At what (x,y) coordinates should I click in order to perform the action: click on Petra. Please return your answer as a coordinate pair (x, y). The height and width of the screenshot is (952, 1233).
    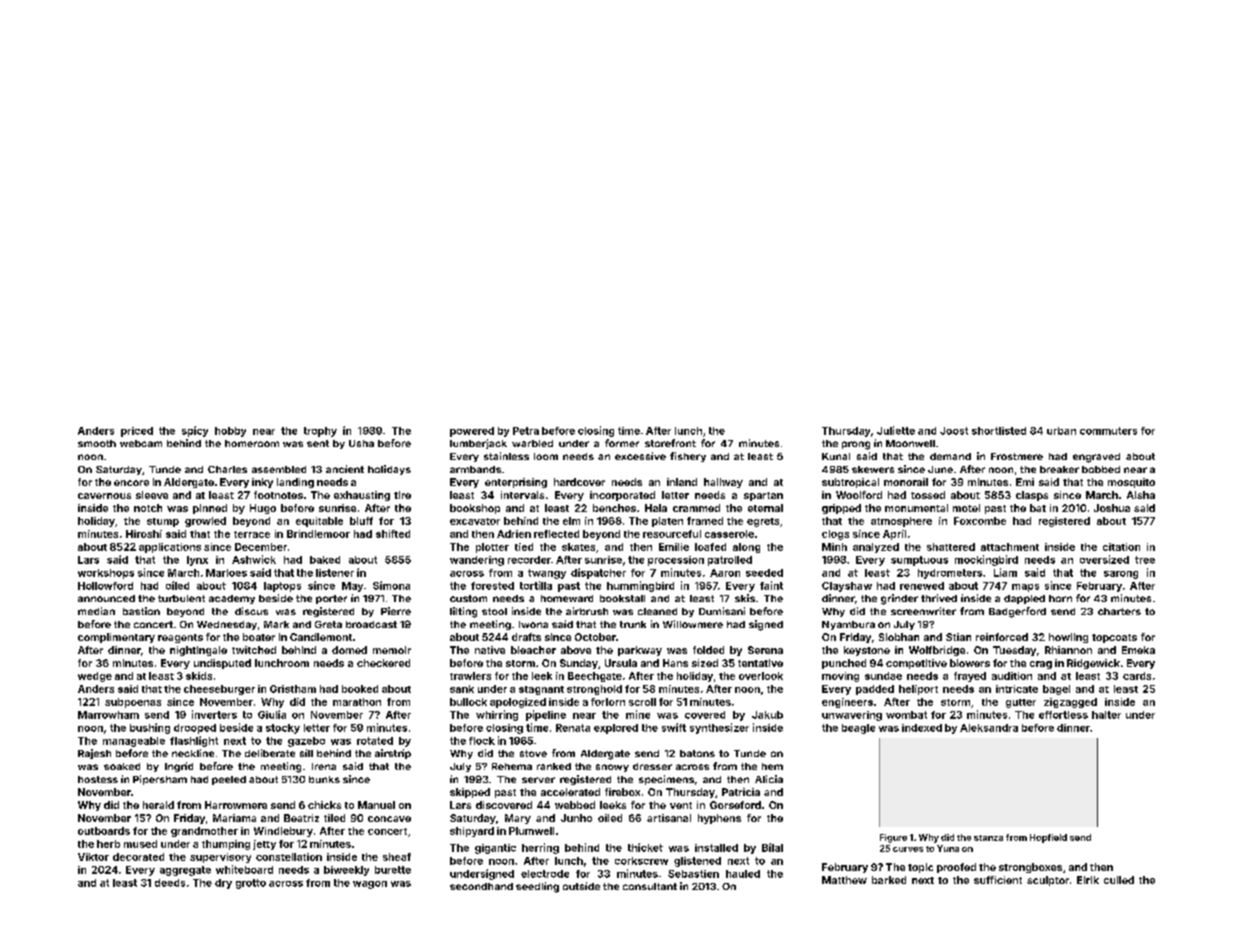
    Looking at the image, I should click on (526, 431).
